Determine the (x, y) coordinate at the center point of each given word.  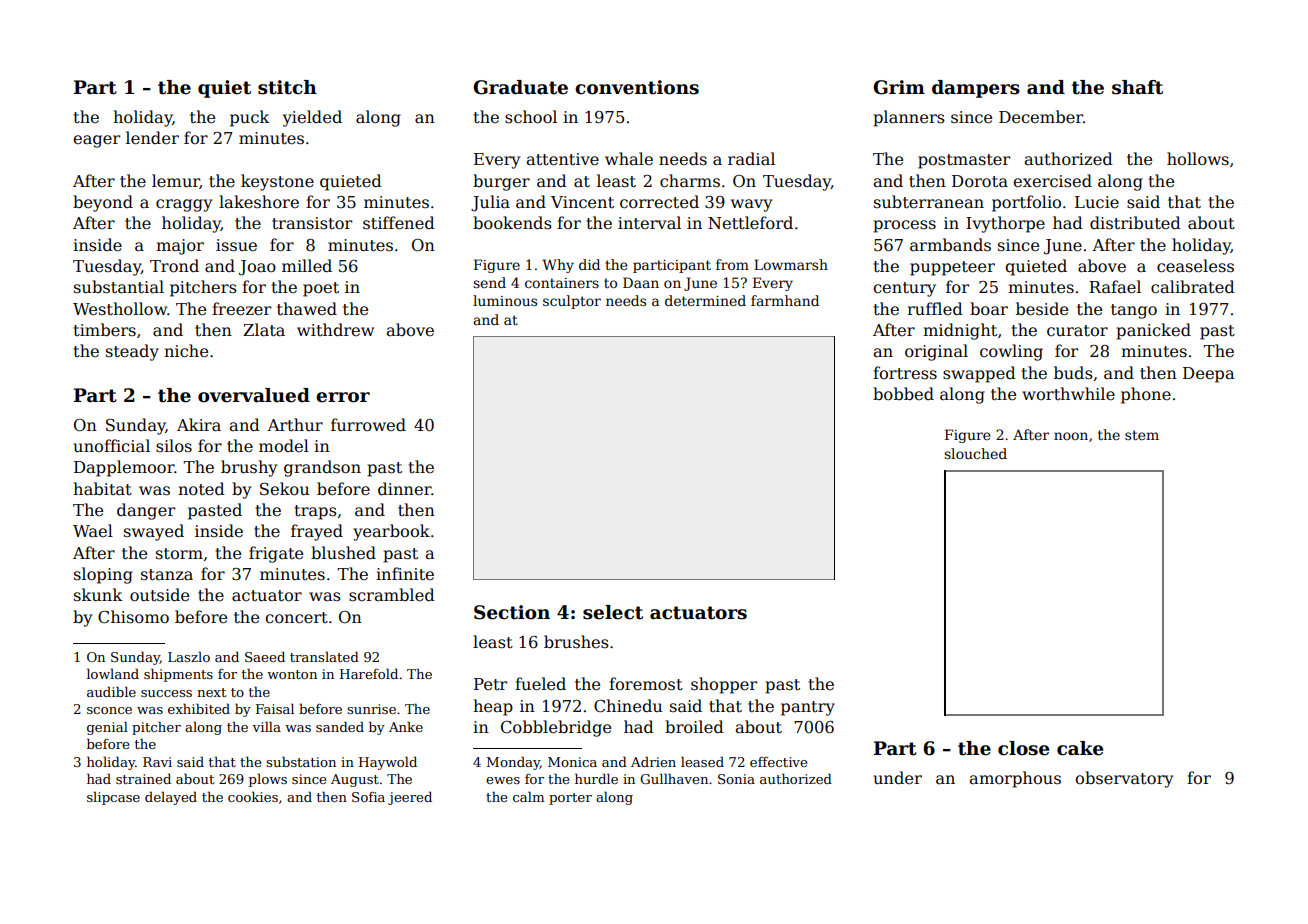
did (589, 264)
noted (201, 489)
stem (1142, 435)
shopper (724, 685)
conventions (637, 87)
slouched (975, 453)
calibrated (1193, 287)
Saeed (265, 656)
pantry (808, 708)
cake (1080, 748)
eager (96, 141)
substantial (119, 287)
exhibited (199, 708)
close (1023, 748)
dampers (976, 89)
